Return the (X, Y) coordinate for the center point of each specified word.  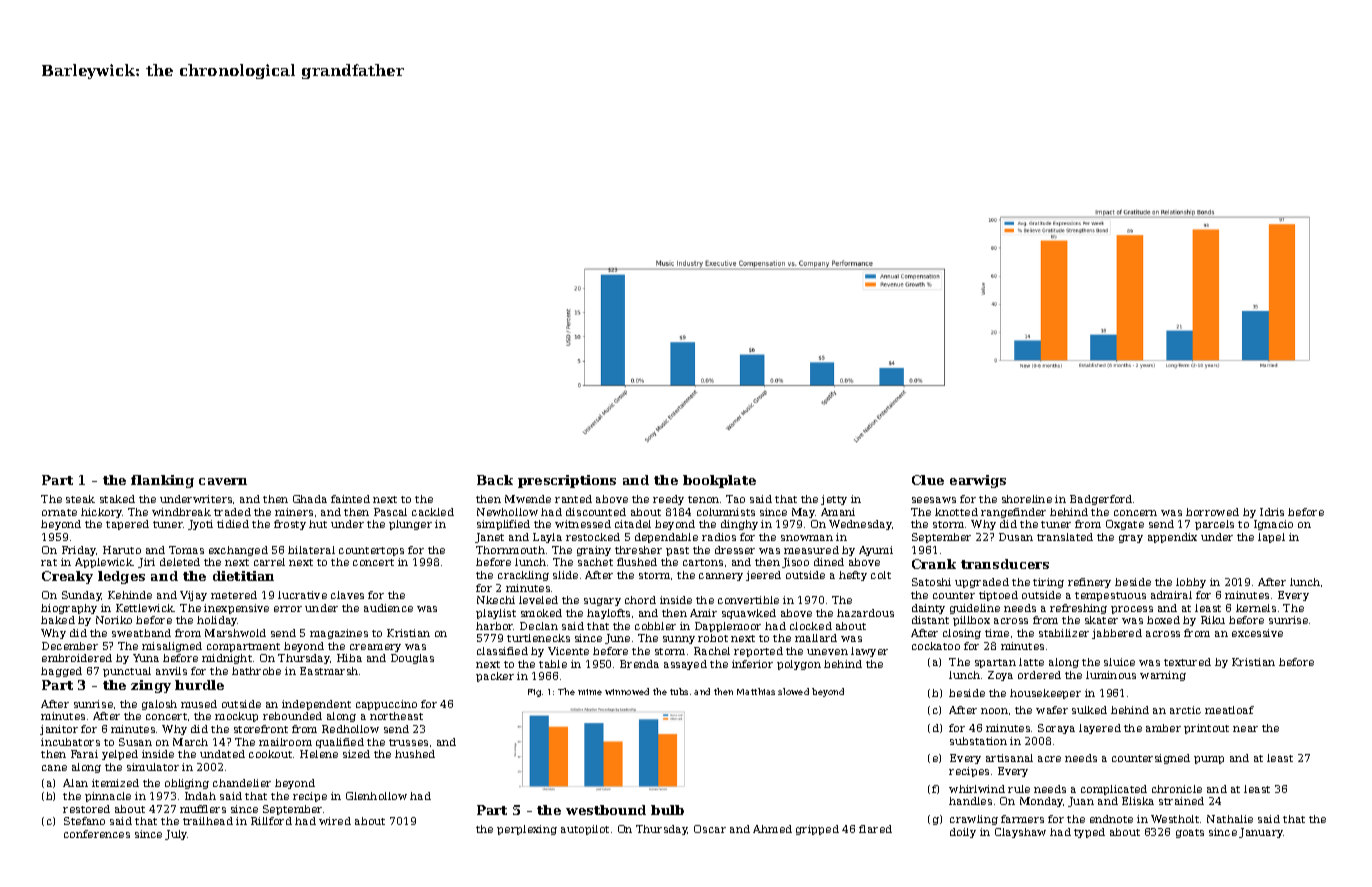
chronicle (1177, 789)
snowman (807, 538)
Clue (928, 480)
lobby (1191, 583)
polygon (799, 665)
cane (54, 768)
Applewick (104, 563)
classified (502, 651)
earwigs (978, 481)
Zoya (1000, 676)
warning (1163, 676)
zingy (151, 686)
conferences (97, 834)
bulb (667, 810)
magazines (339, 634)
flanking (162, 481)
